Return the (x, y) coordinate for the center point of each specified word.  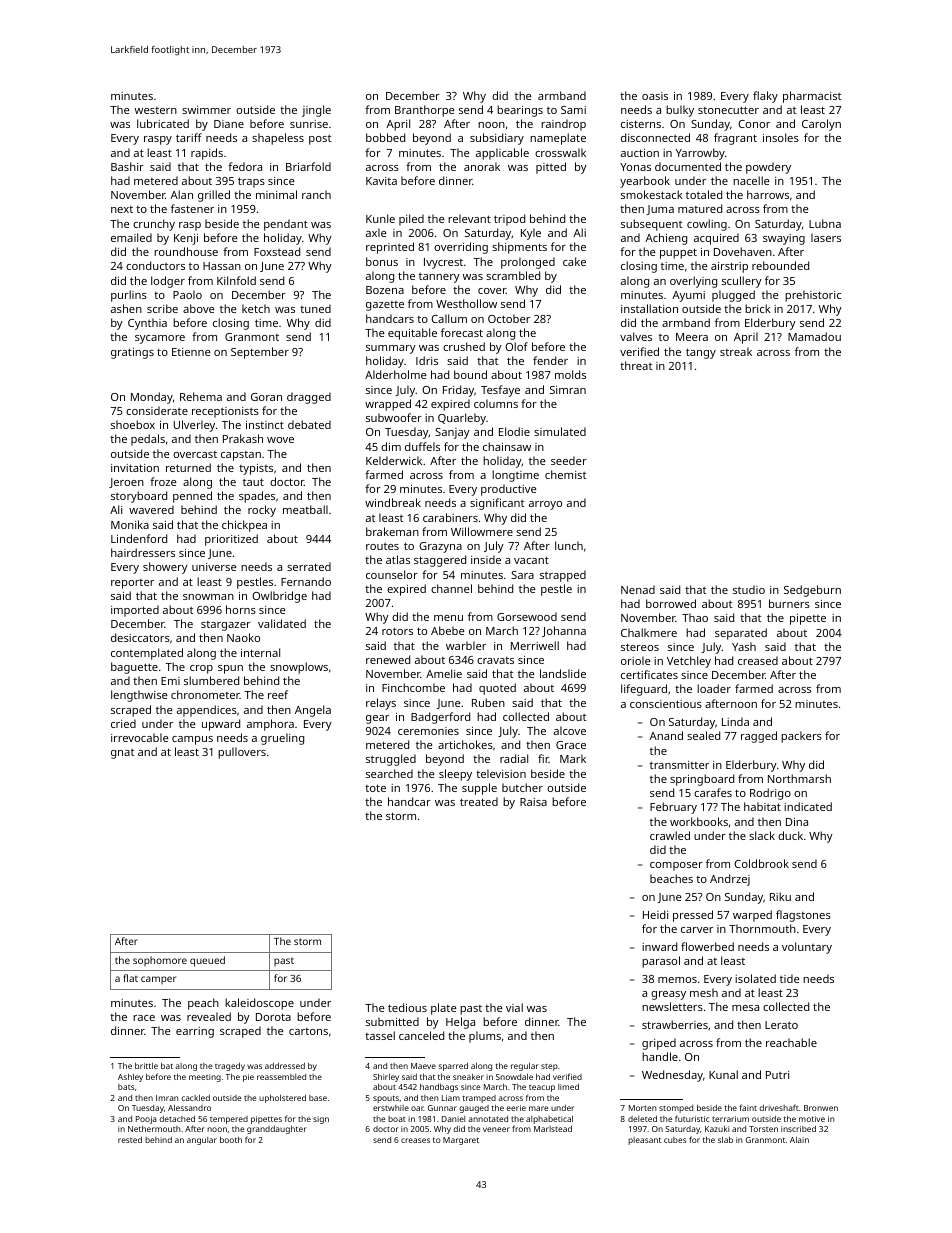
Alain (799, 1139)
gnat (122, 754)
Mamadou (814, 336)
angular (202, 1141)
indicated (808, 806)
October (509, 318)
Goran (266, 397)
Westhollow (466, 303)
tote (375, 788)
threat (636, 365)
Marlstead (553, 1128)
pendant (286, 225)
